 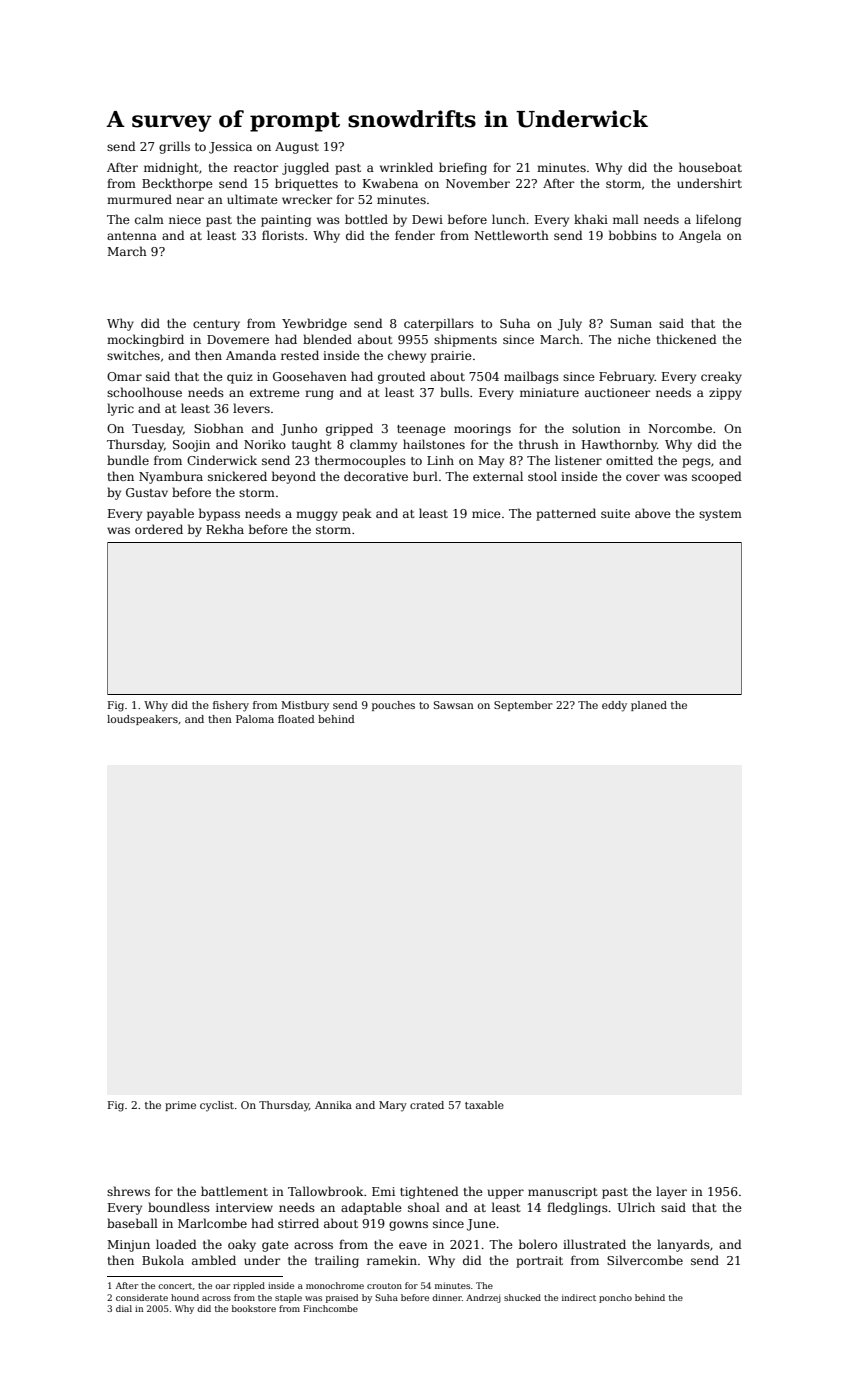 What do you see at coordinates (721, 377) in the page?
I see `creaky` at bounding box center [721, 377].
